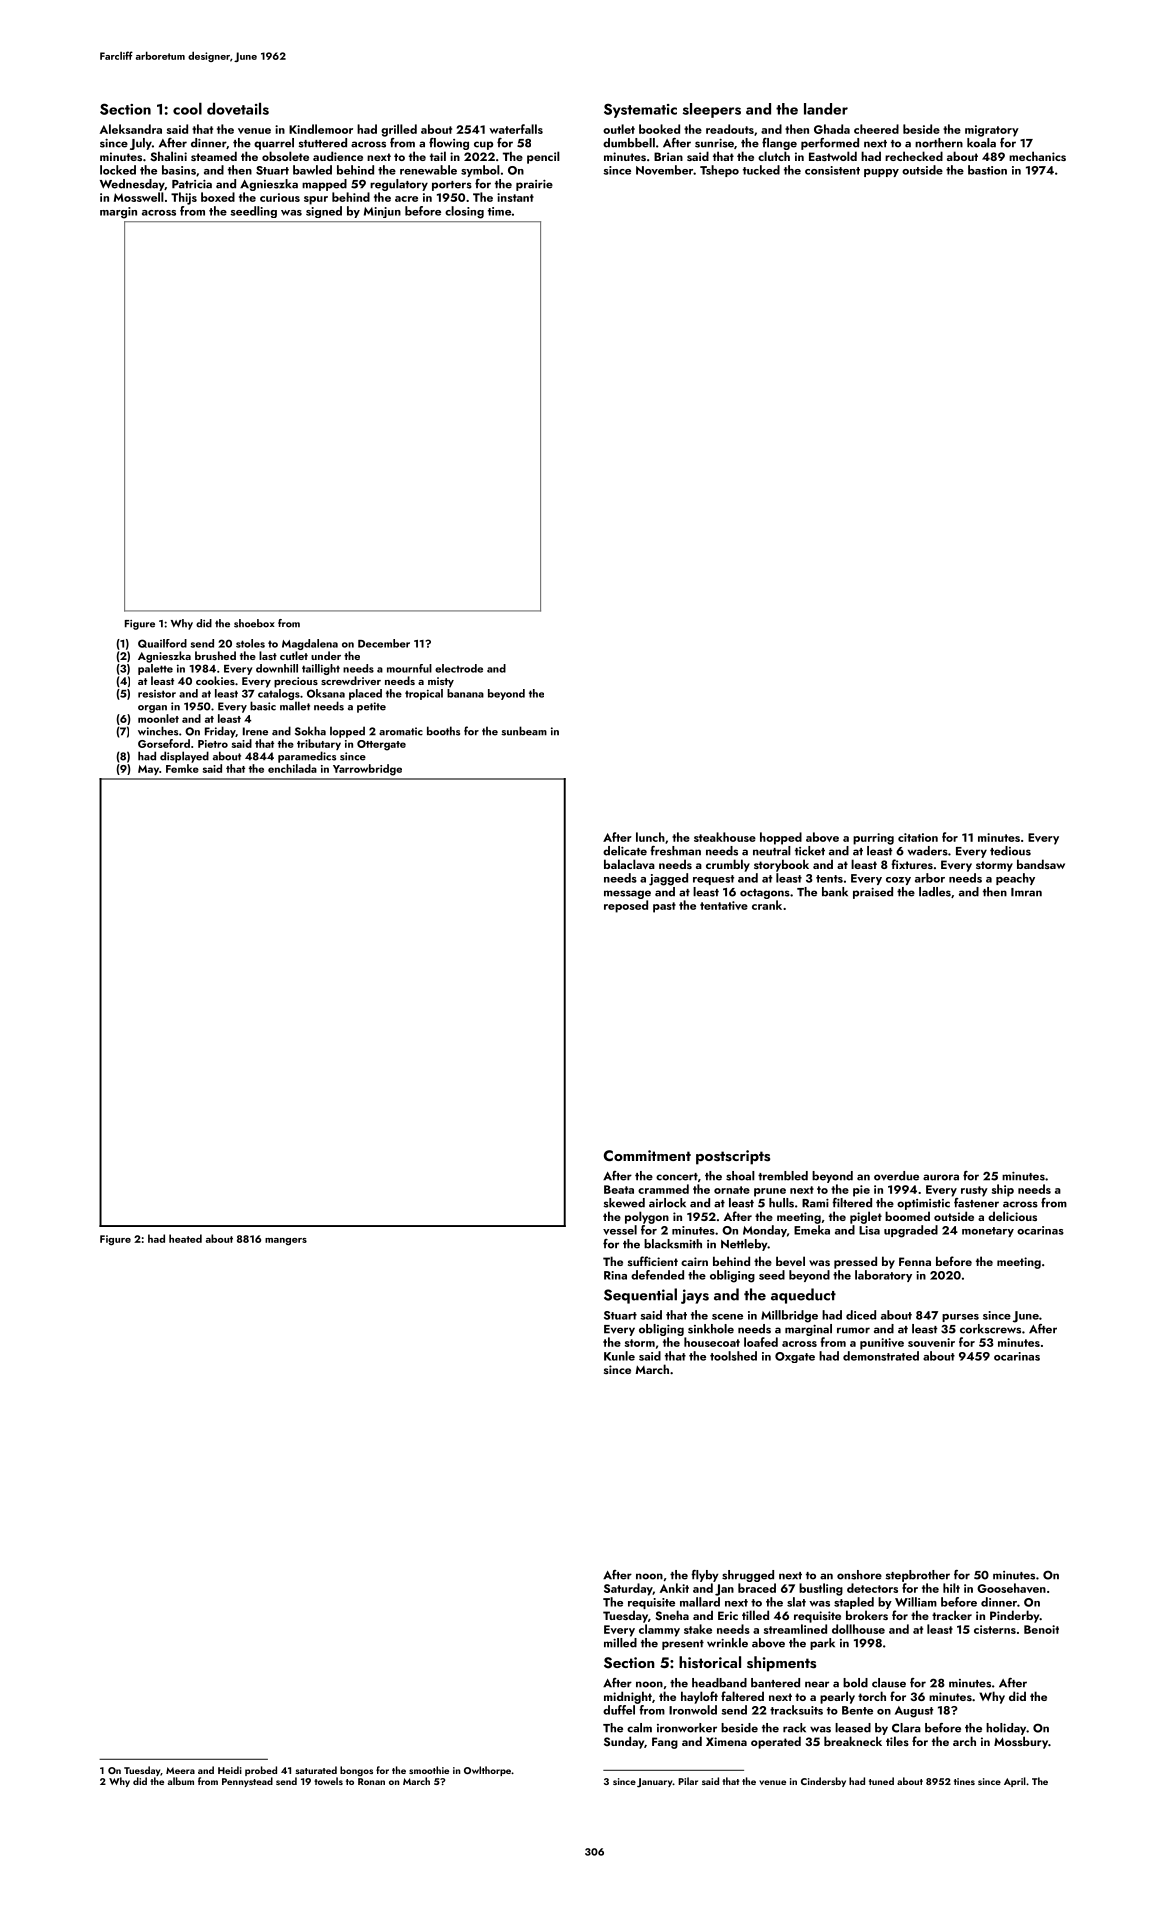  I want to click on cool, so click(187, 108).
